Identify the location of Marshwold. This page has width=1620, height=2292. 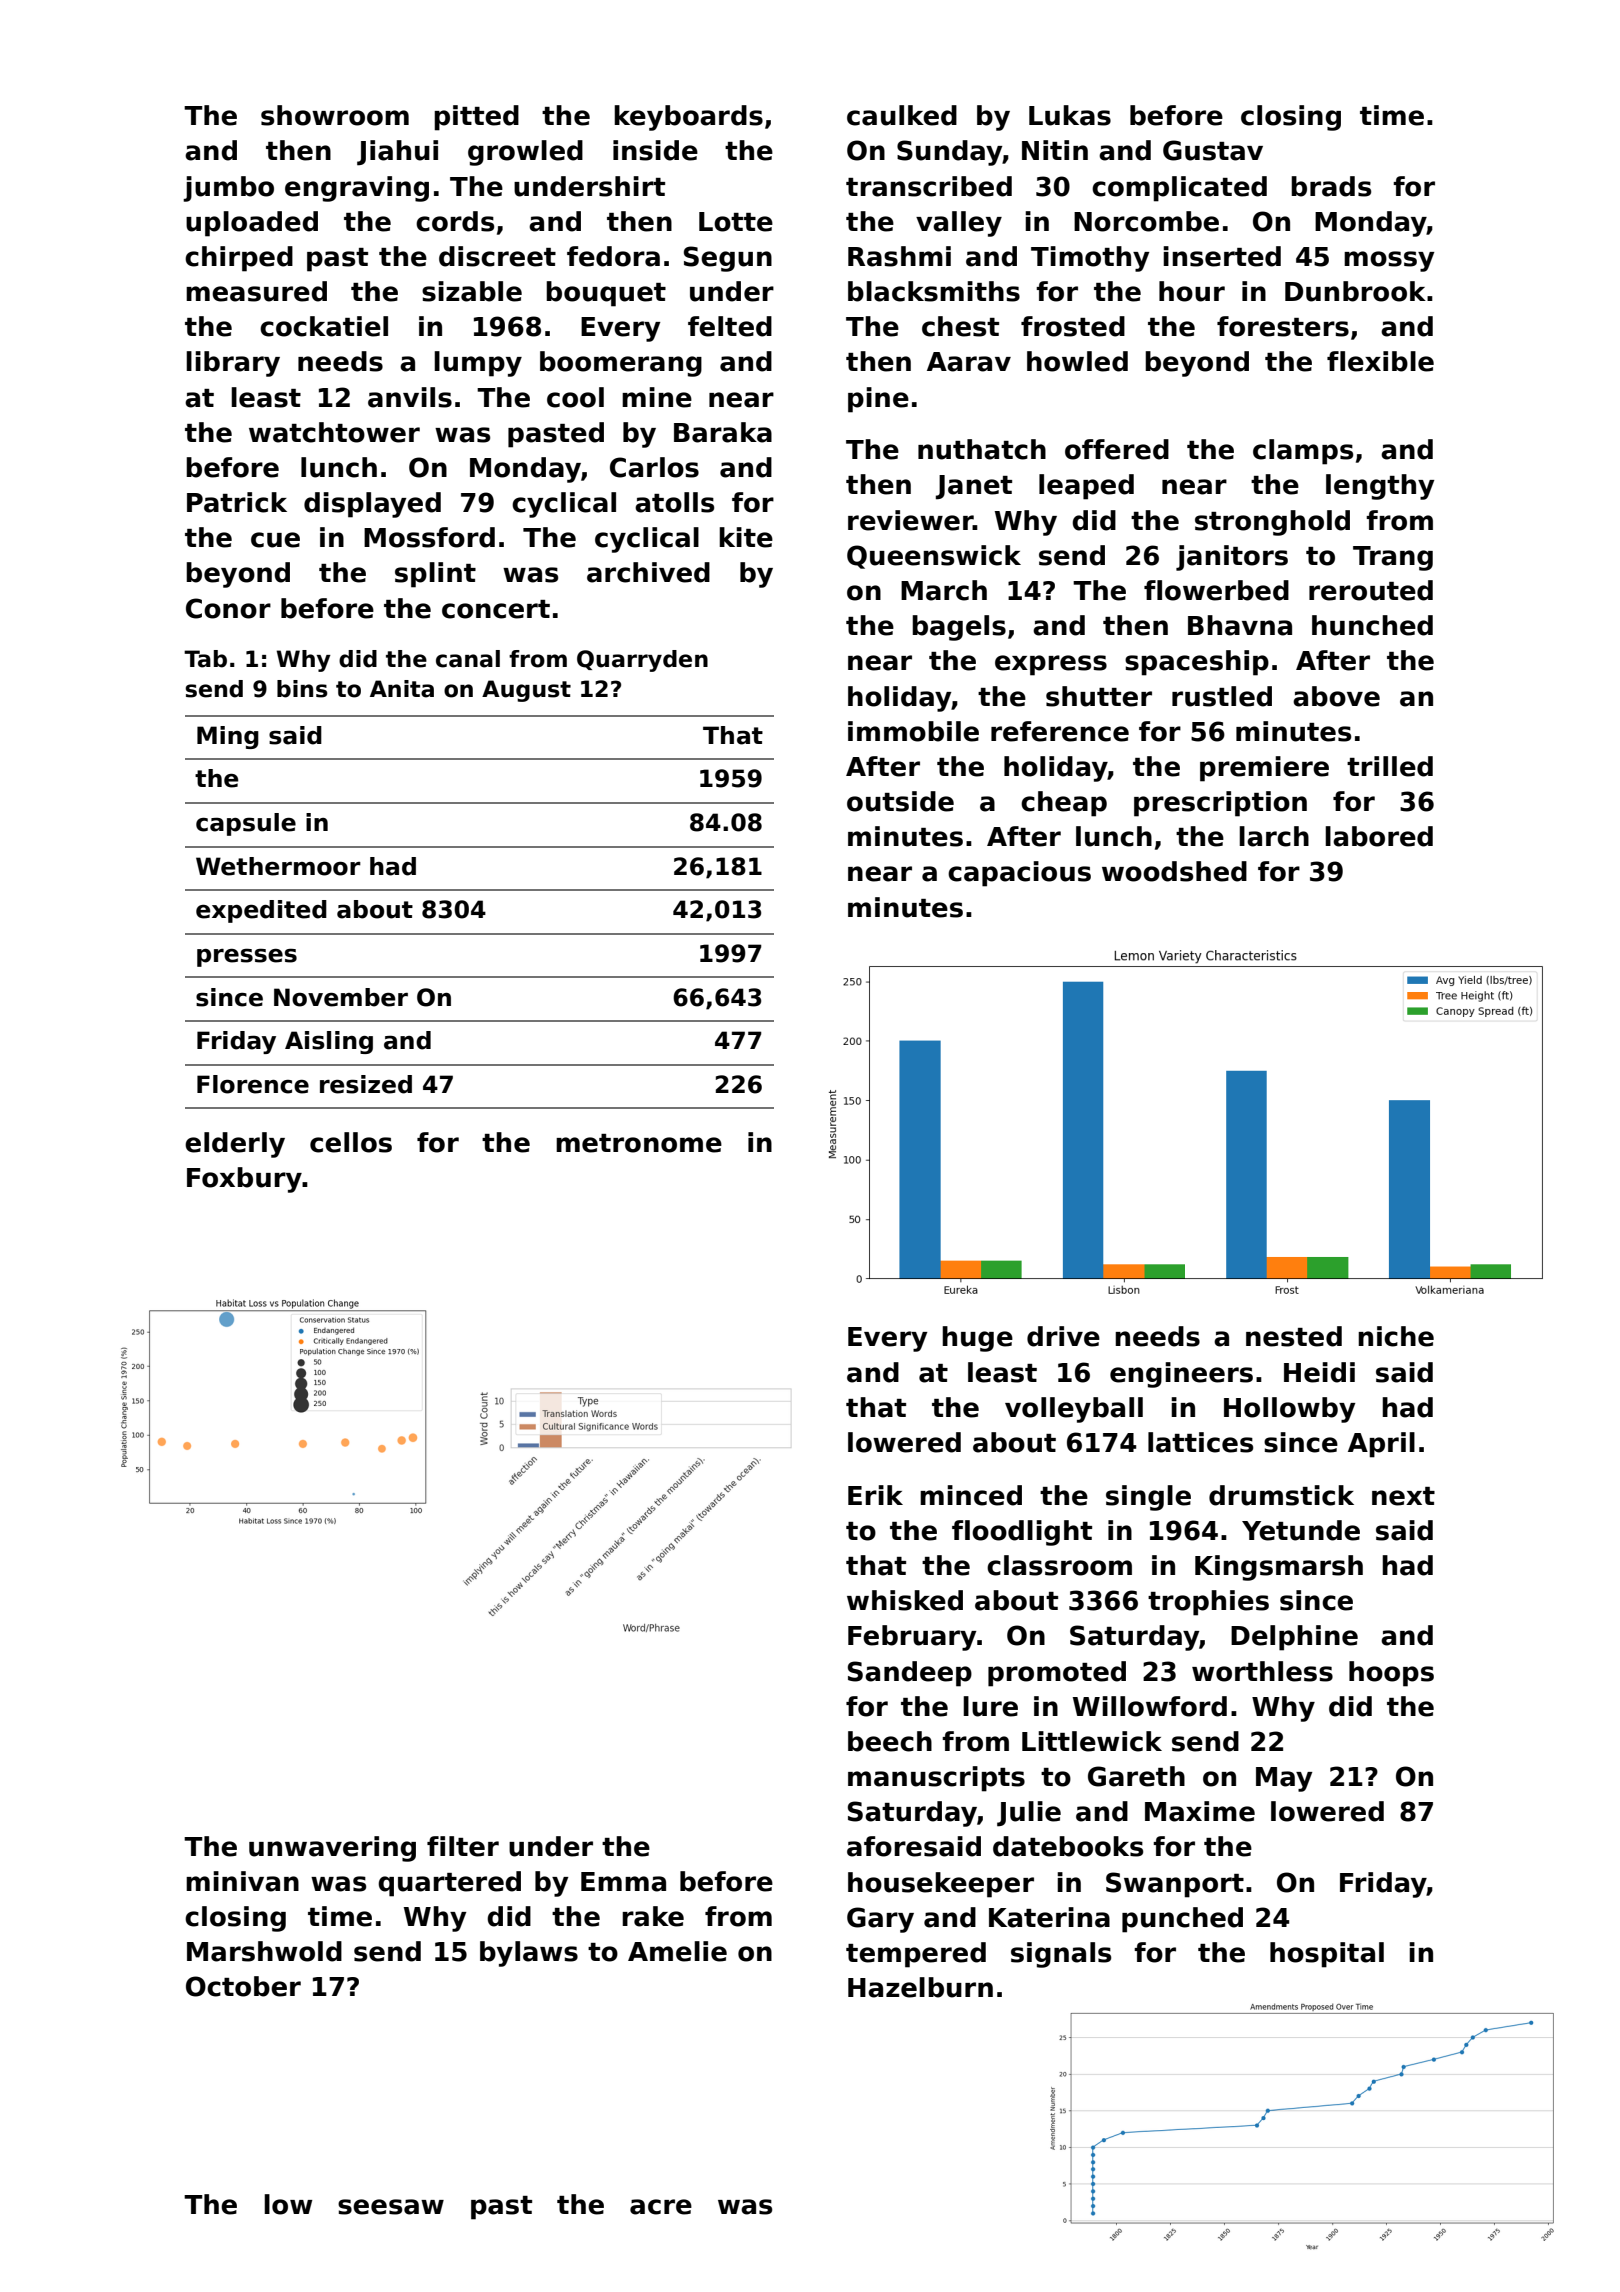
(264, 1951).
